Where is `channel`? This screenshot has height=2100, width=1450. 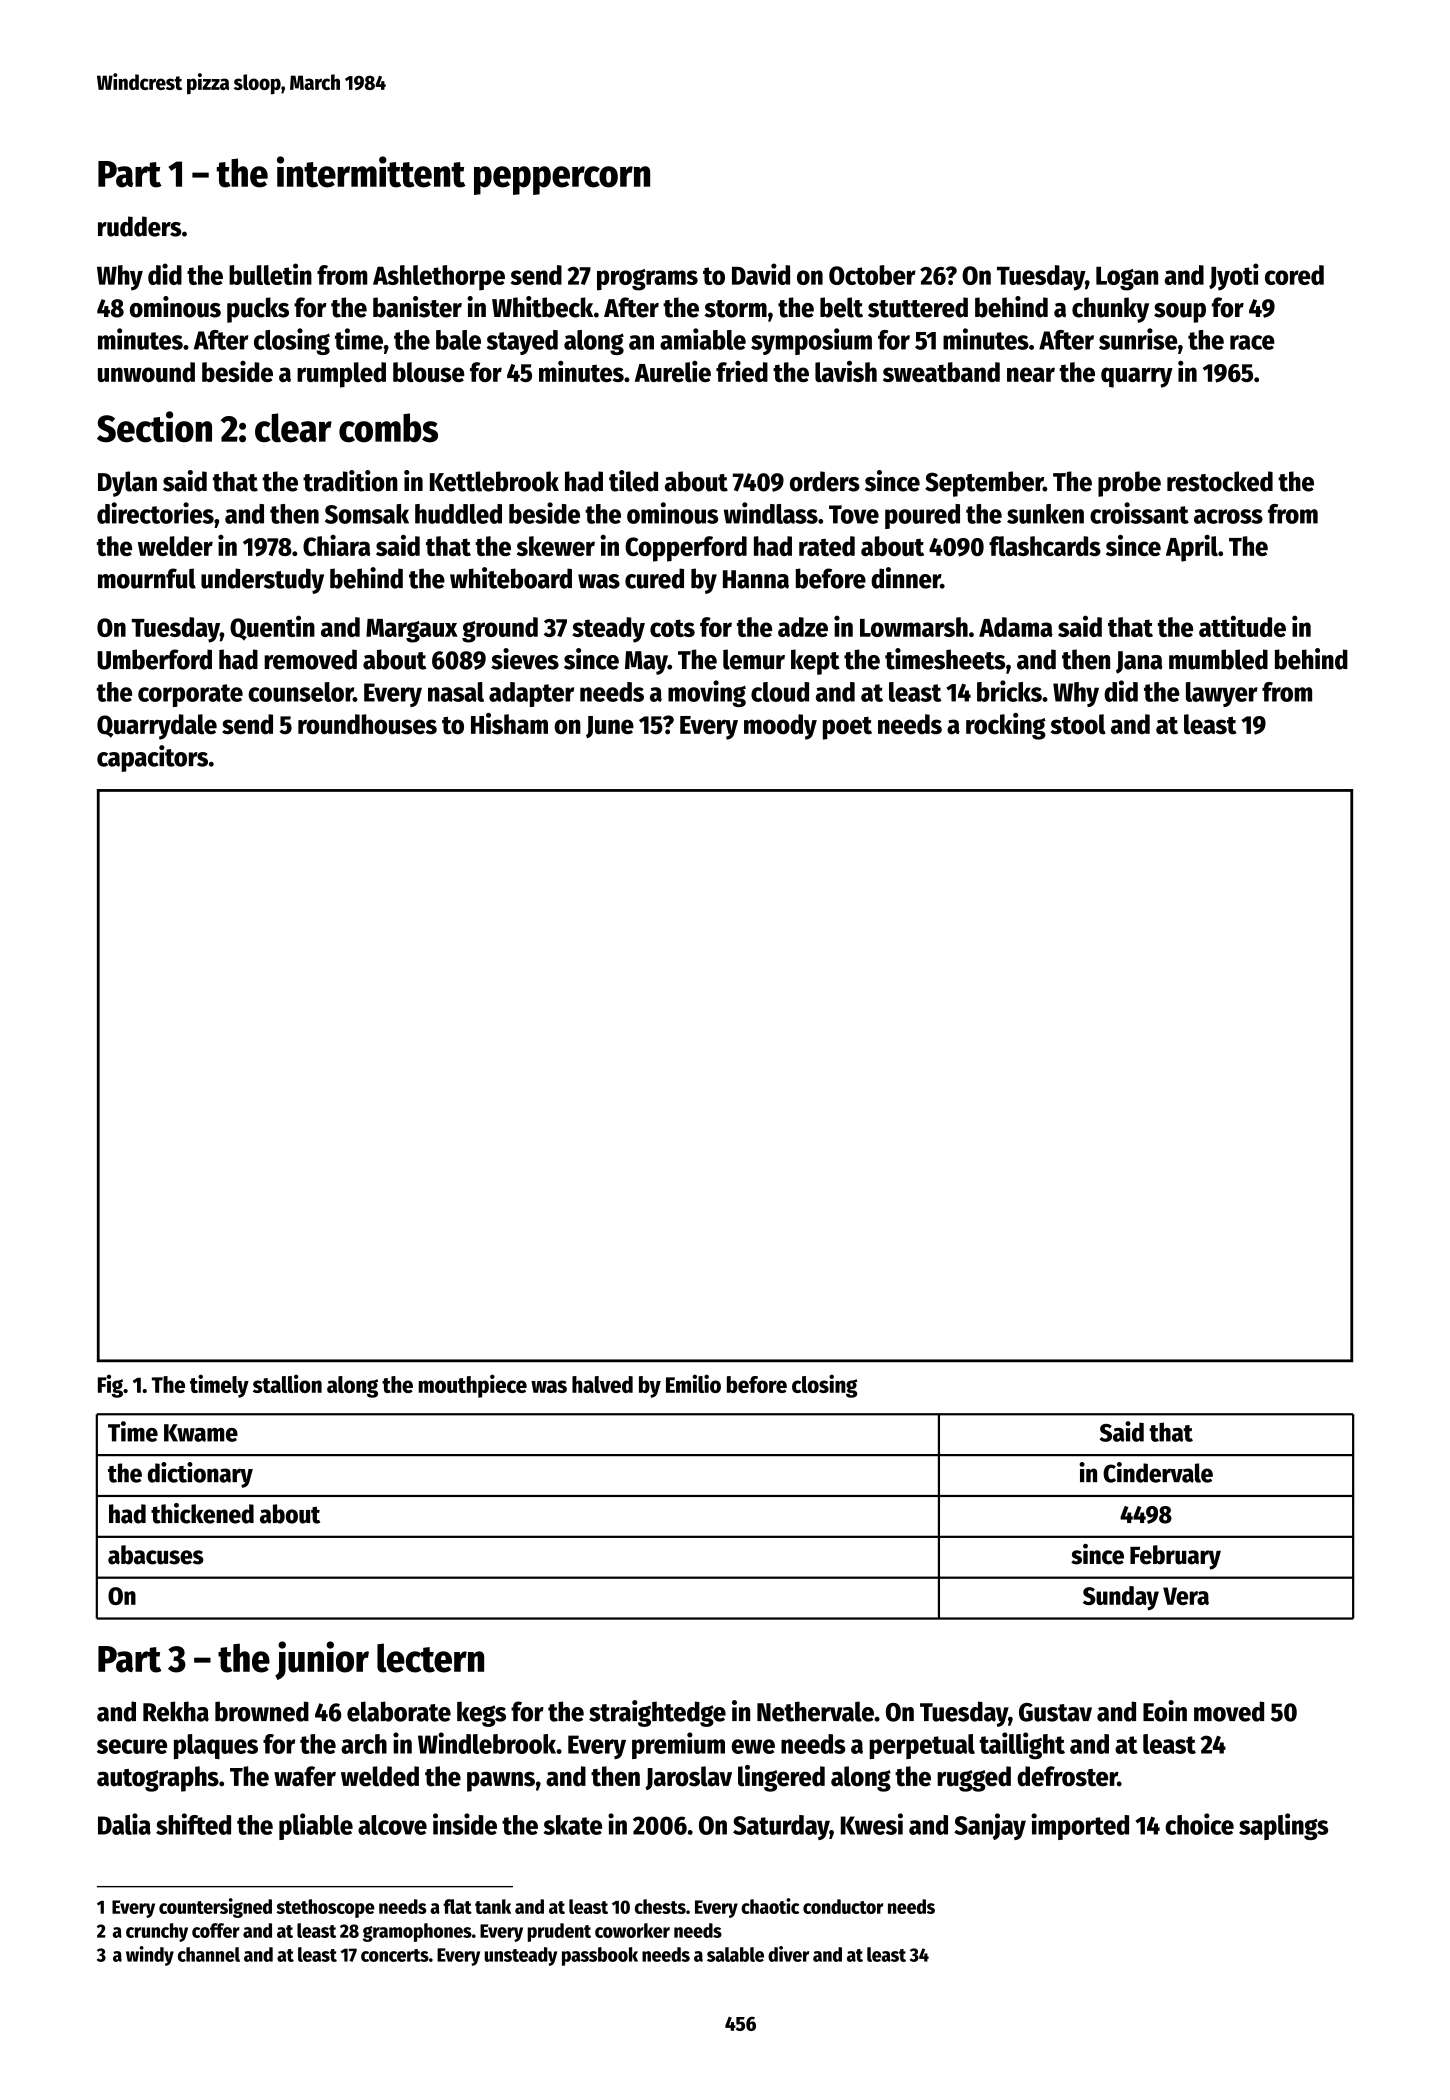 channel is located at coordinates (209, 1954).
